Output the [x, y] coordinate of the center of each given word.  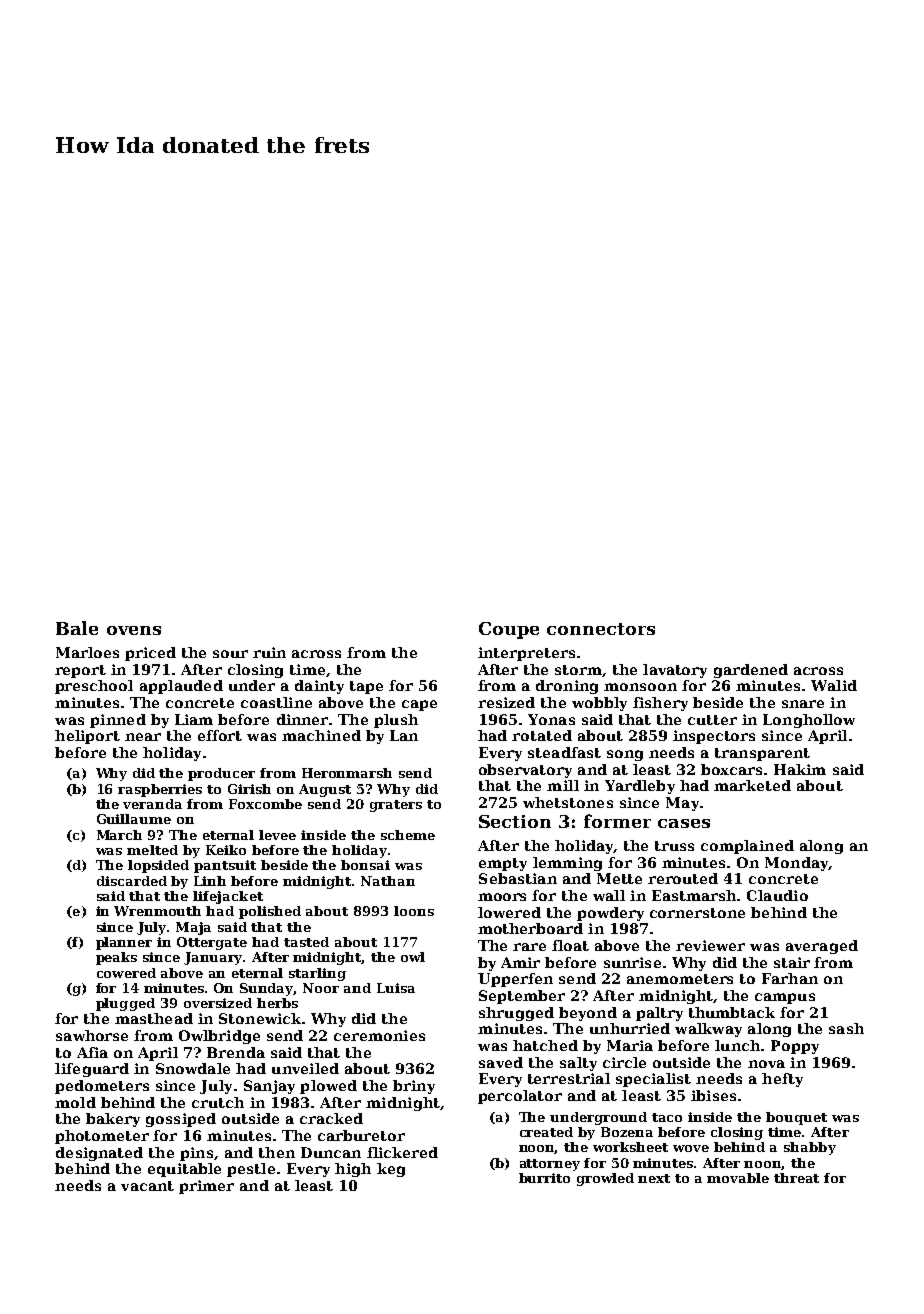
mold [75, 1102]
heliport [87, 737]
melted [152, 850]
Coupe [509, 630]
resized [506, 702]
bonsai [365, 865]
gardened [751, 671]
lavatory [675, 671]
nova [766, 1064]
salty [578, 1064]
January [214, 958]
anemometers [680, 979]
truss [674, 846]
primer [206, 1187]
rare [529, 947]
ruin [269, 652]
